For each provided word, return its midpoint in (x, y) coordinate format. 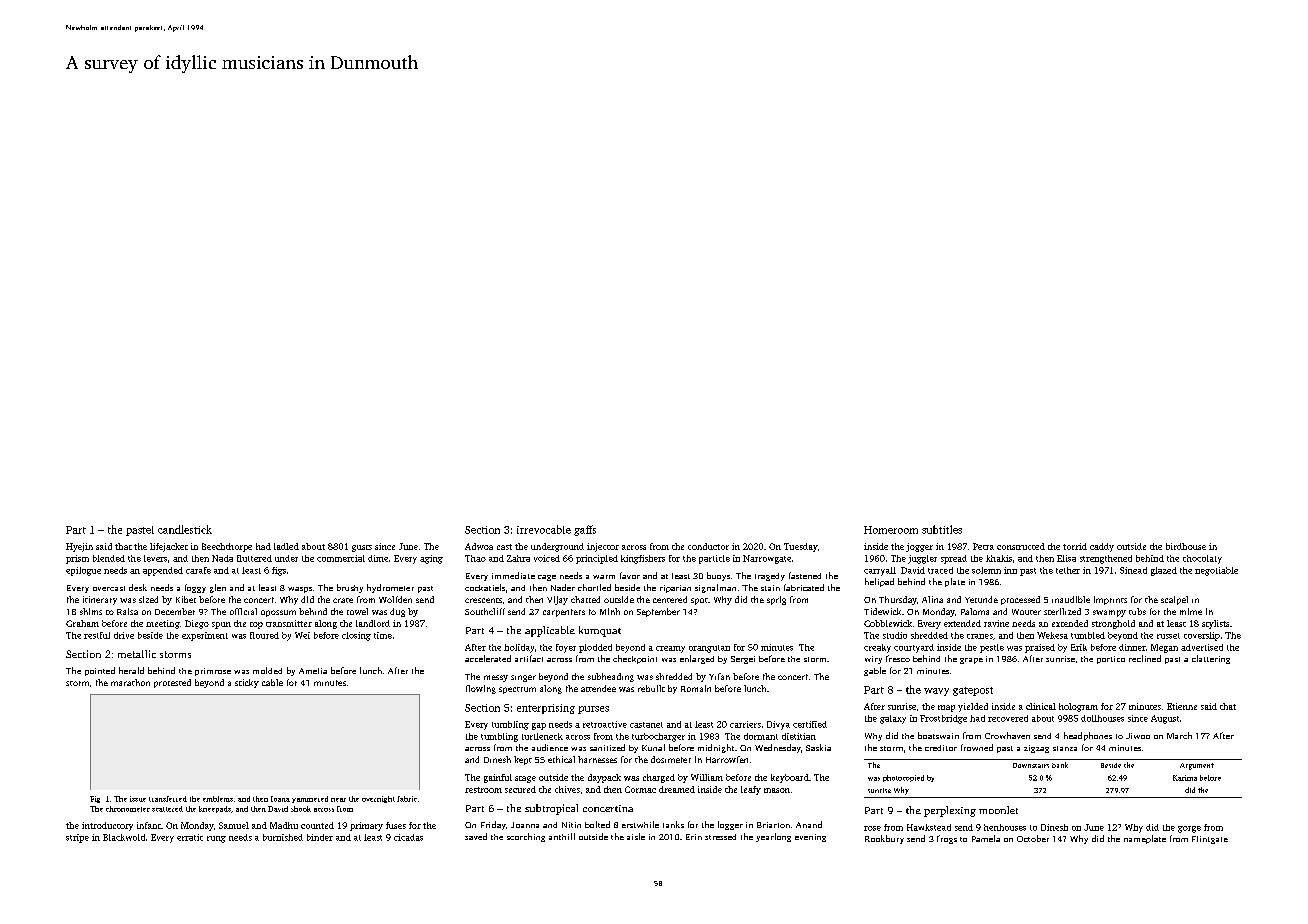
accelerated (488, 658)
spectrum (517, 690)
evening (810, 838)
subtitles (942, 529)
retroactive (605, 724)
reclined (1145, 658)
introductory (107, 826)
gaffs (585, 530)
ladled (286, 546)
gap (539, 726)
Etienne (1182, 706)
